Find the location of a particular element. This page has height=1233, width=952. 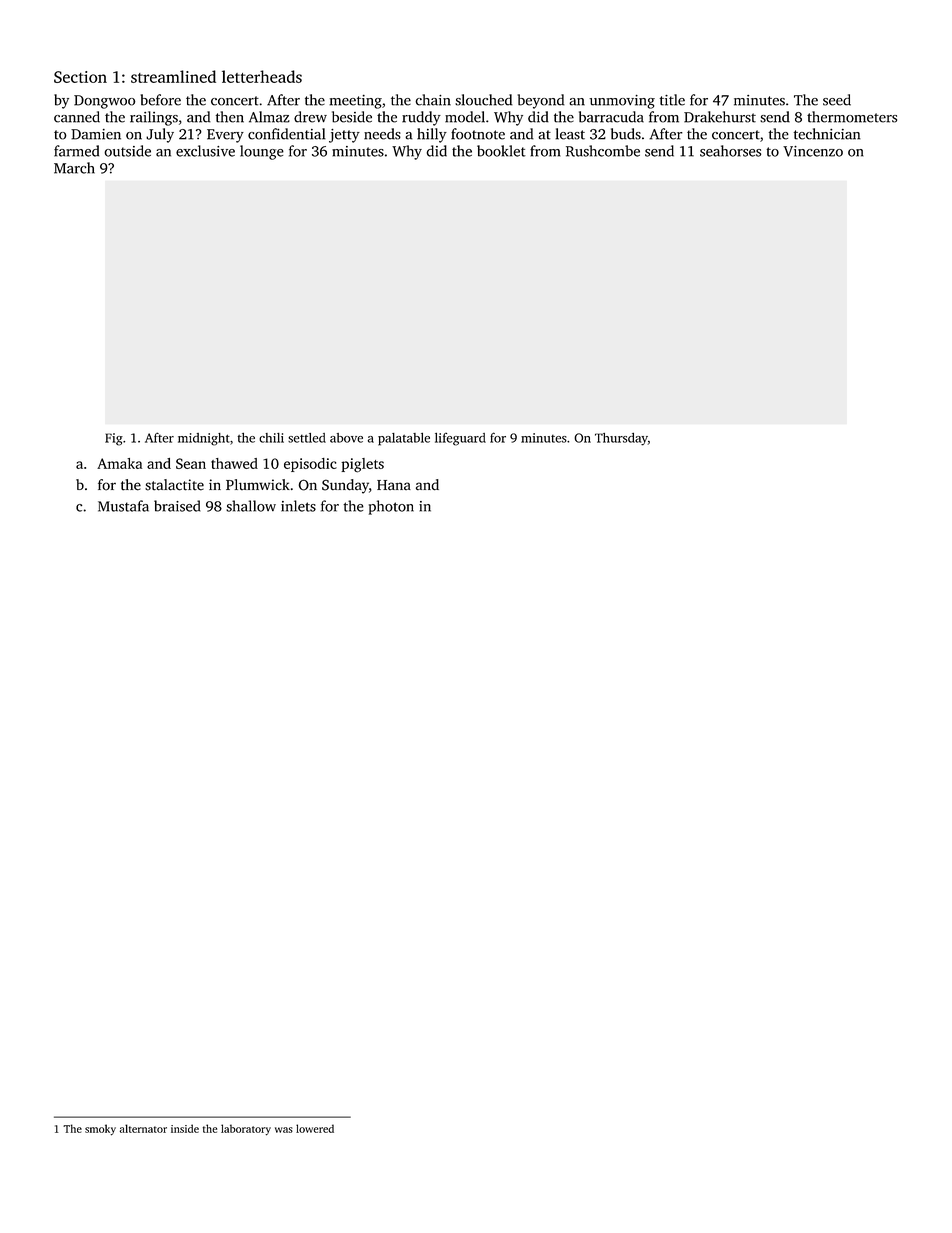

Vincenzo is located at coordinates (813, 151).
